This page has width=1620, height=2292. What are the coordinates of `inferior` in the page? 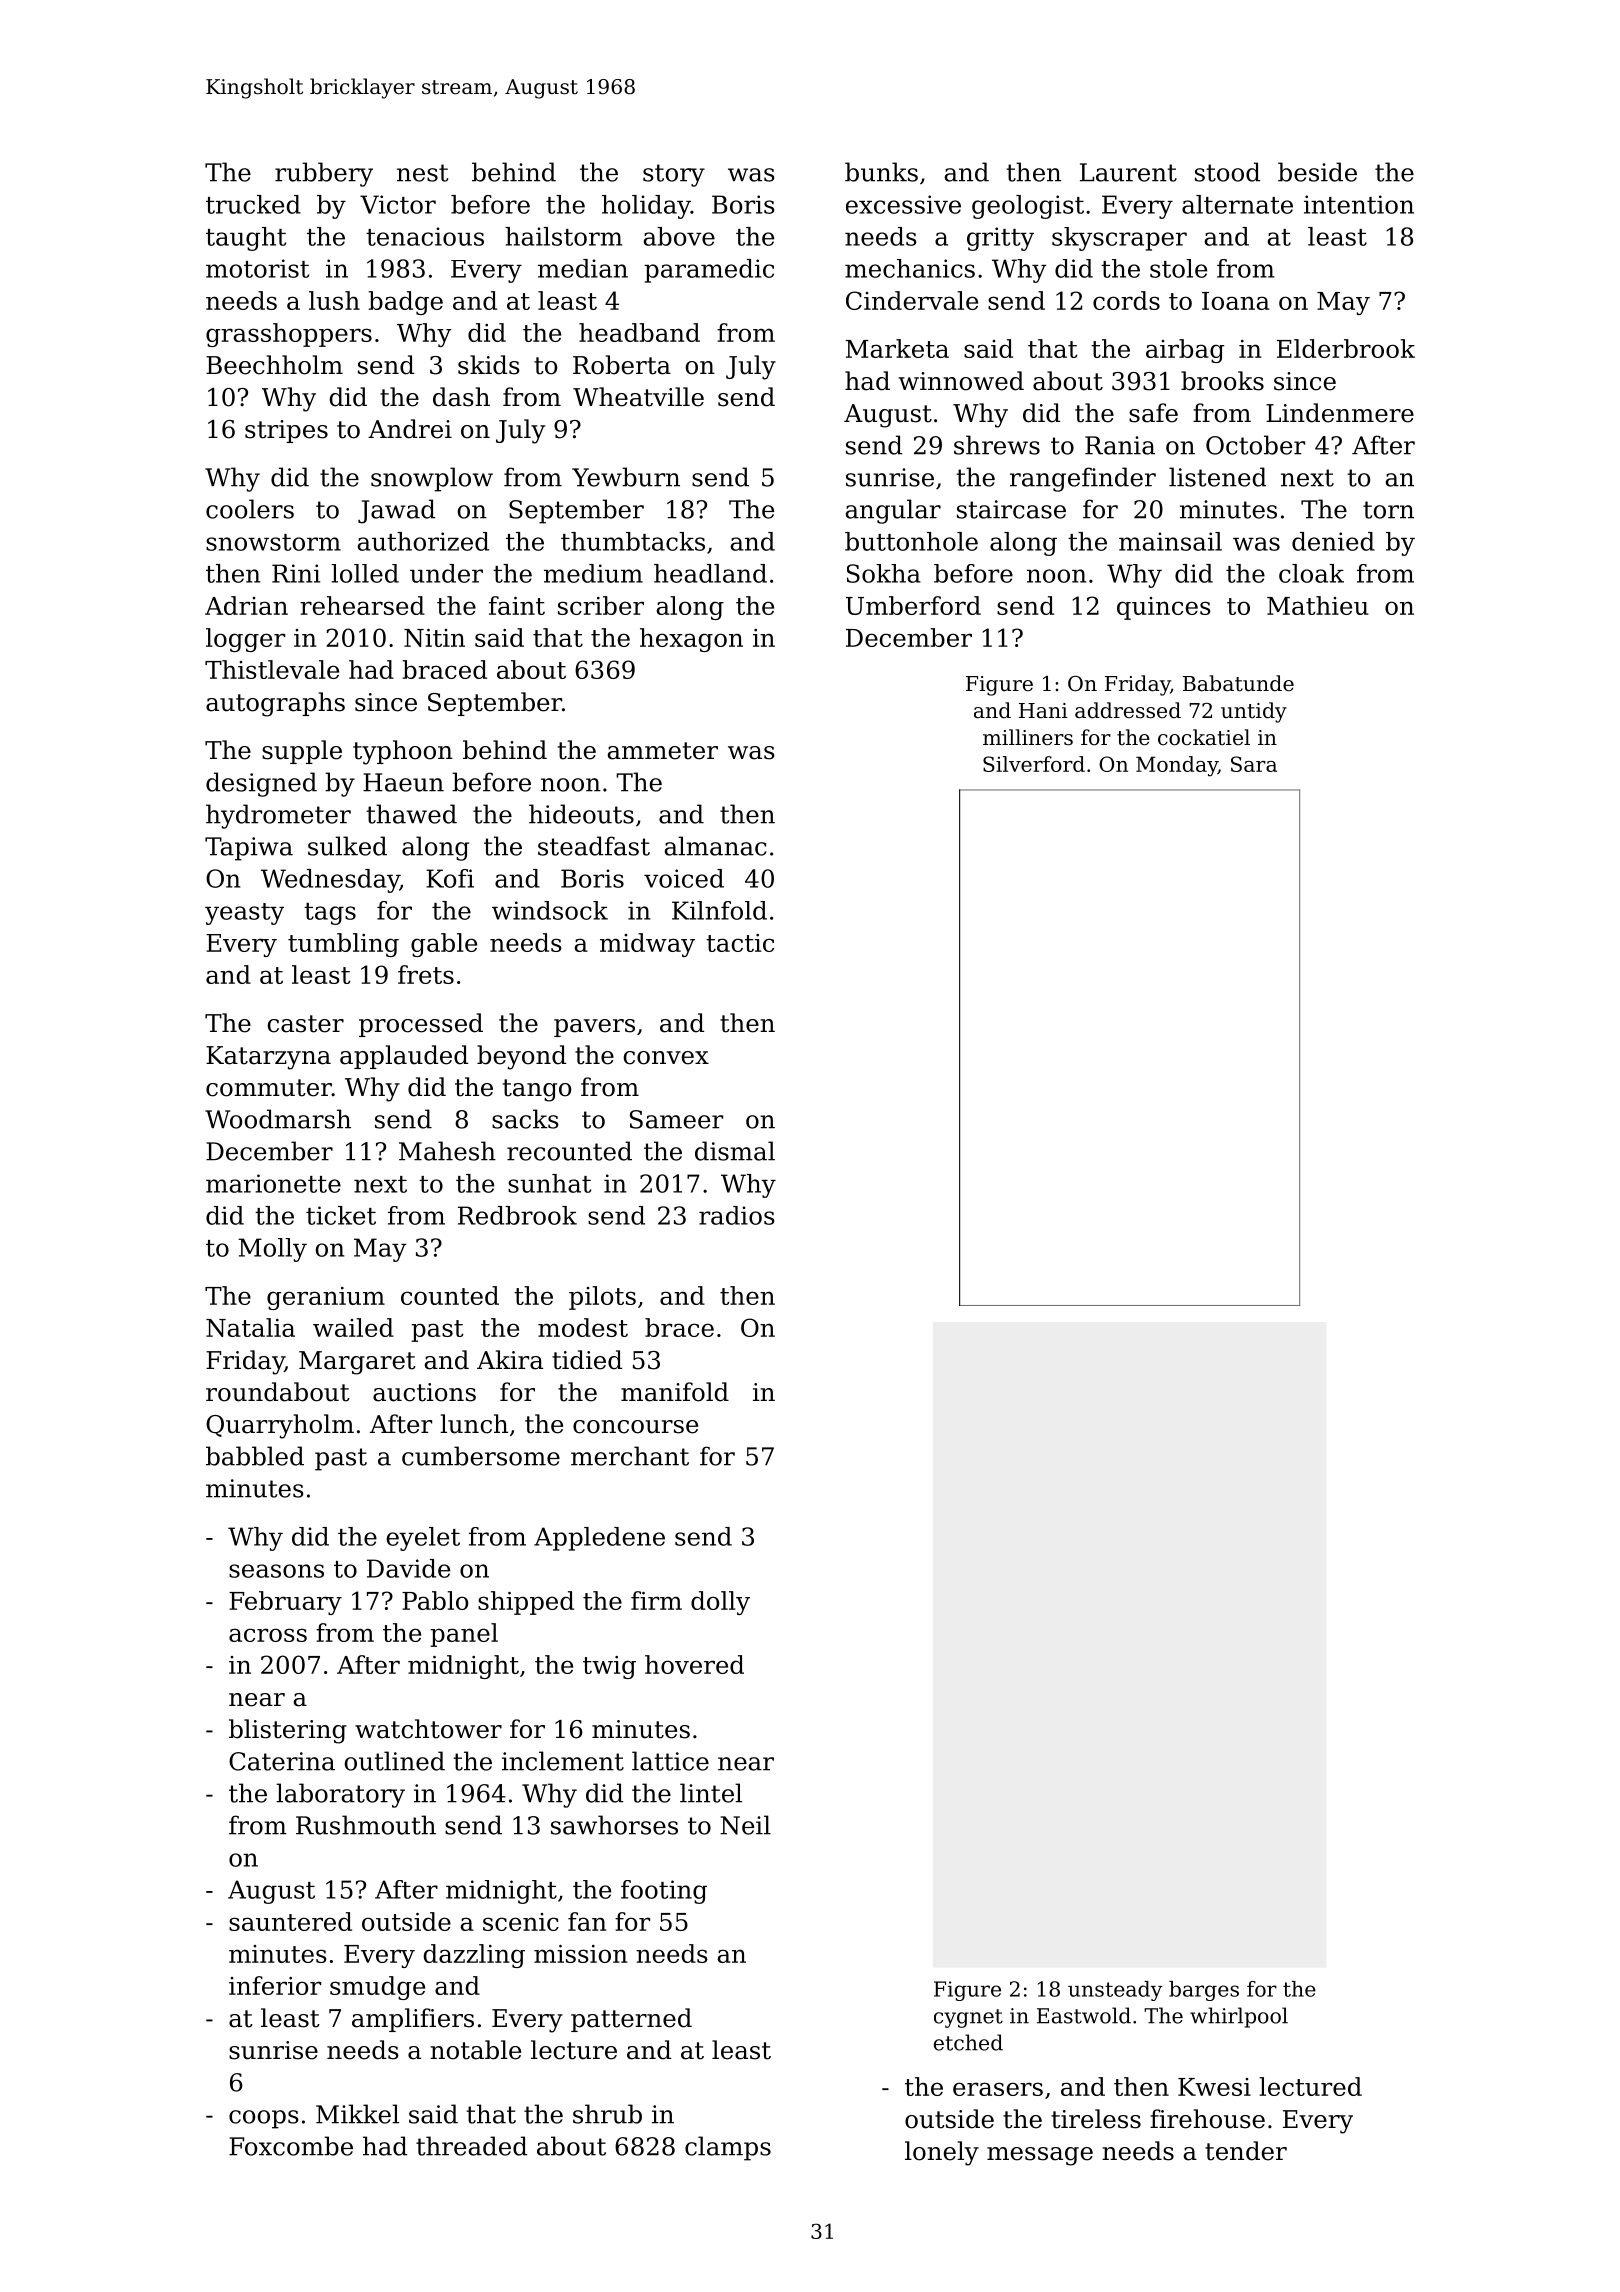 It's located at (275, 1985).
